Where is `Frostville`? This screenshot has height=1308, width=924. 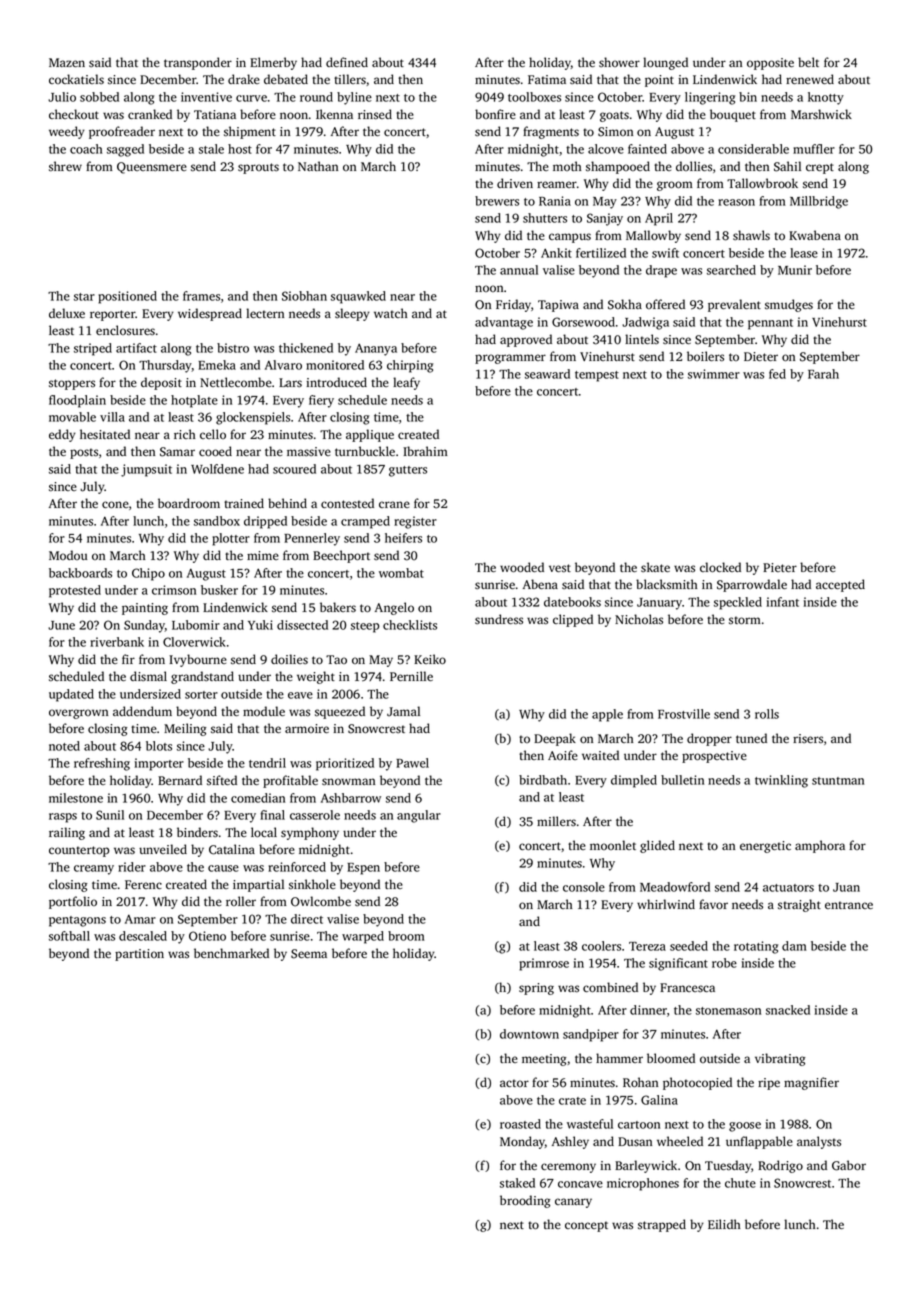 Frostville is located at coordinates (684, 714).
